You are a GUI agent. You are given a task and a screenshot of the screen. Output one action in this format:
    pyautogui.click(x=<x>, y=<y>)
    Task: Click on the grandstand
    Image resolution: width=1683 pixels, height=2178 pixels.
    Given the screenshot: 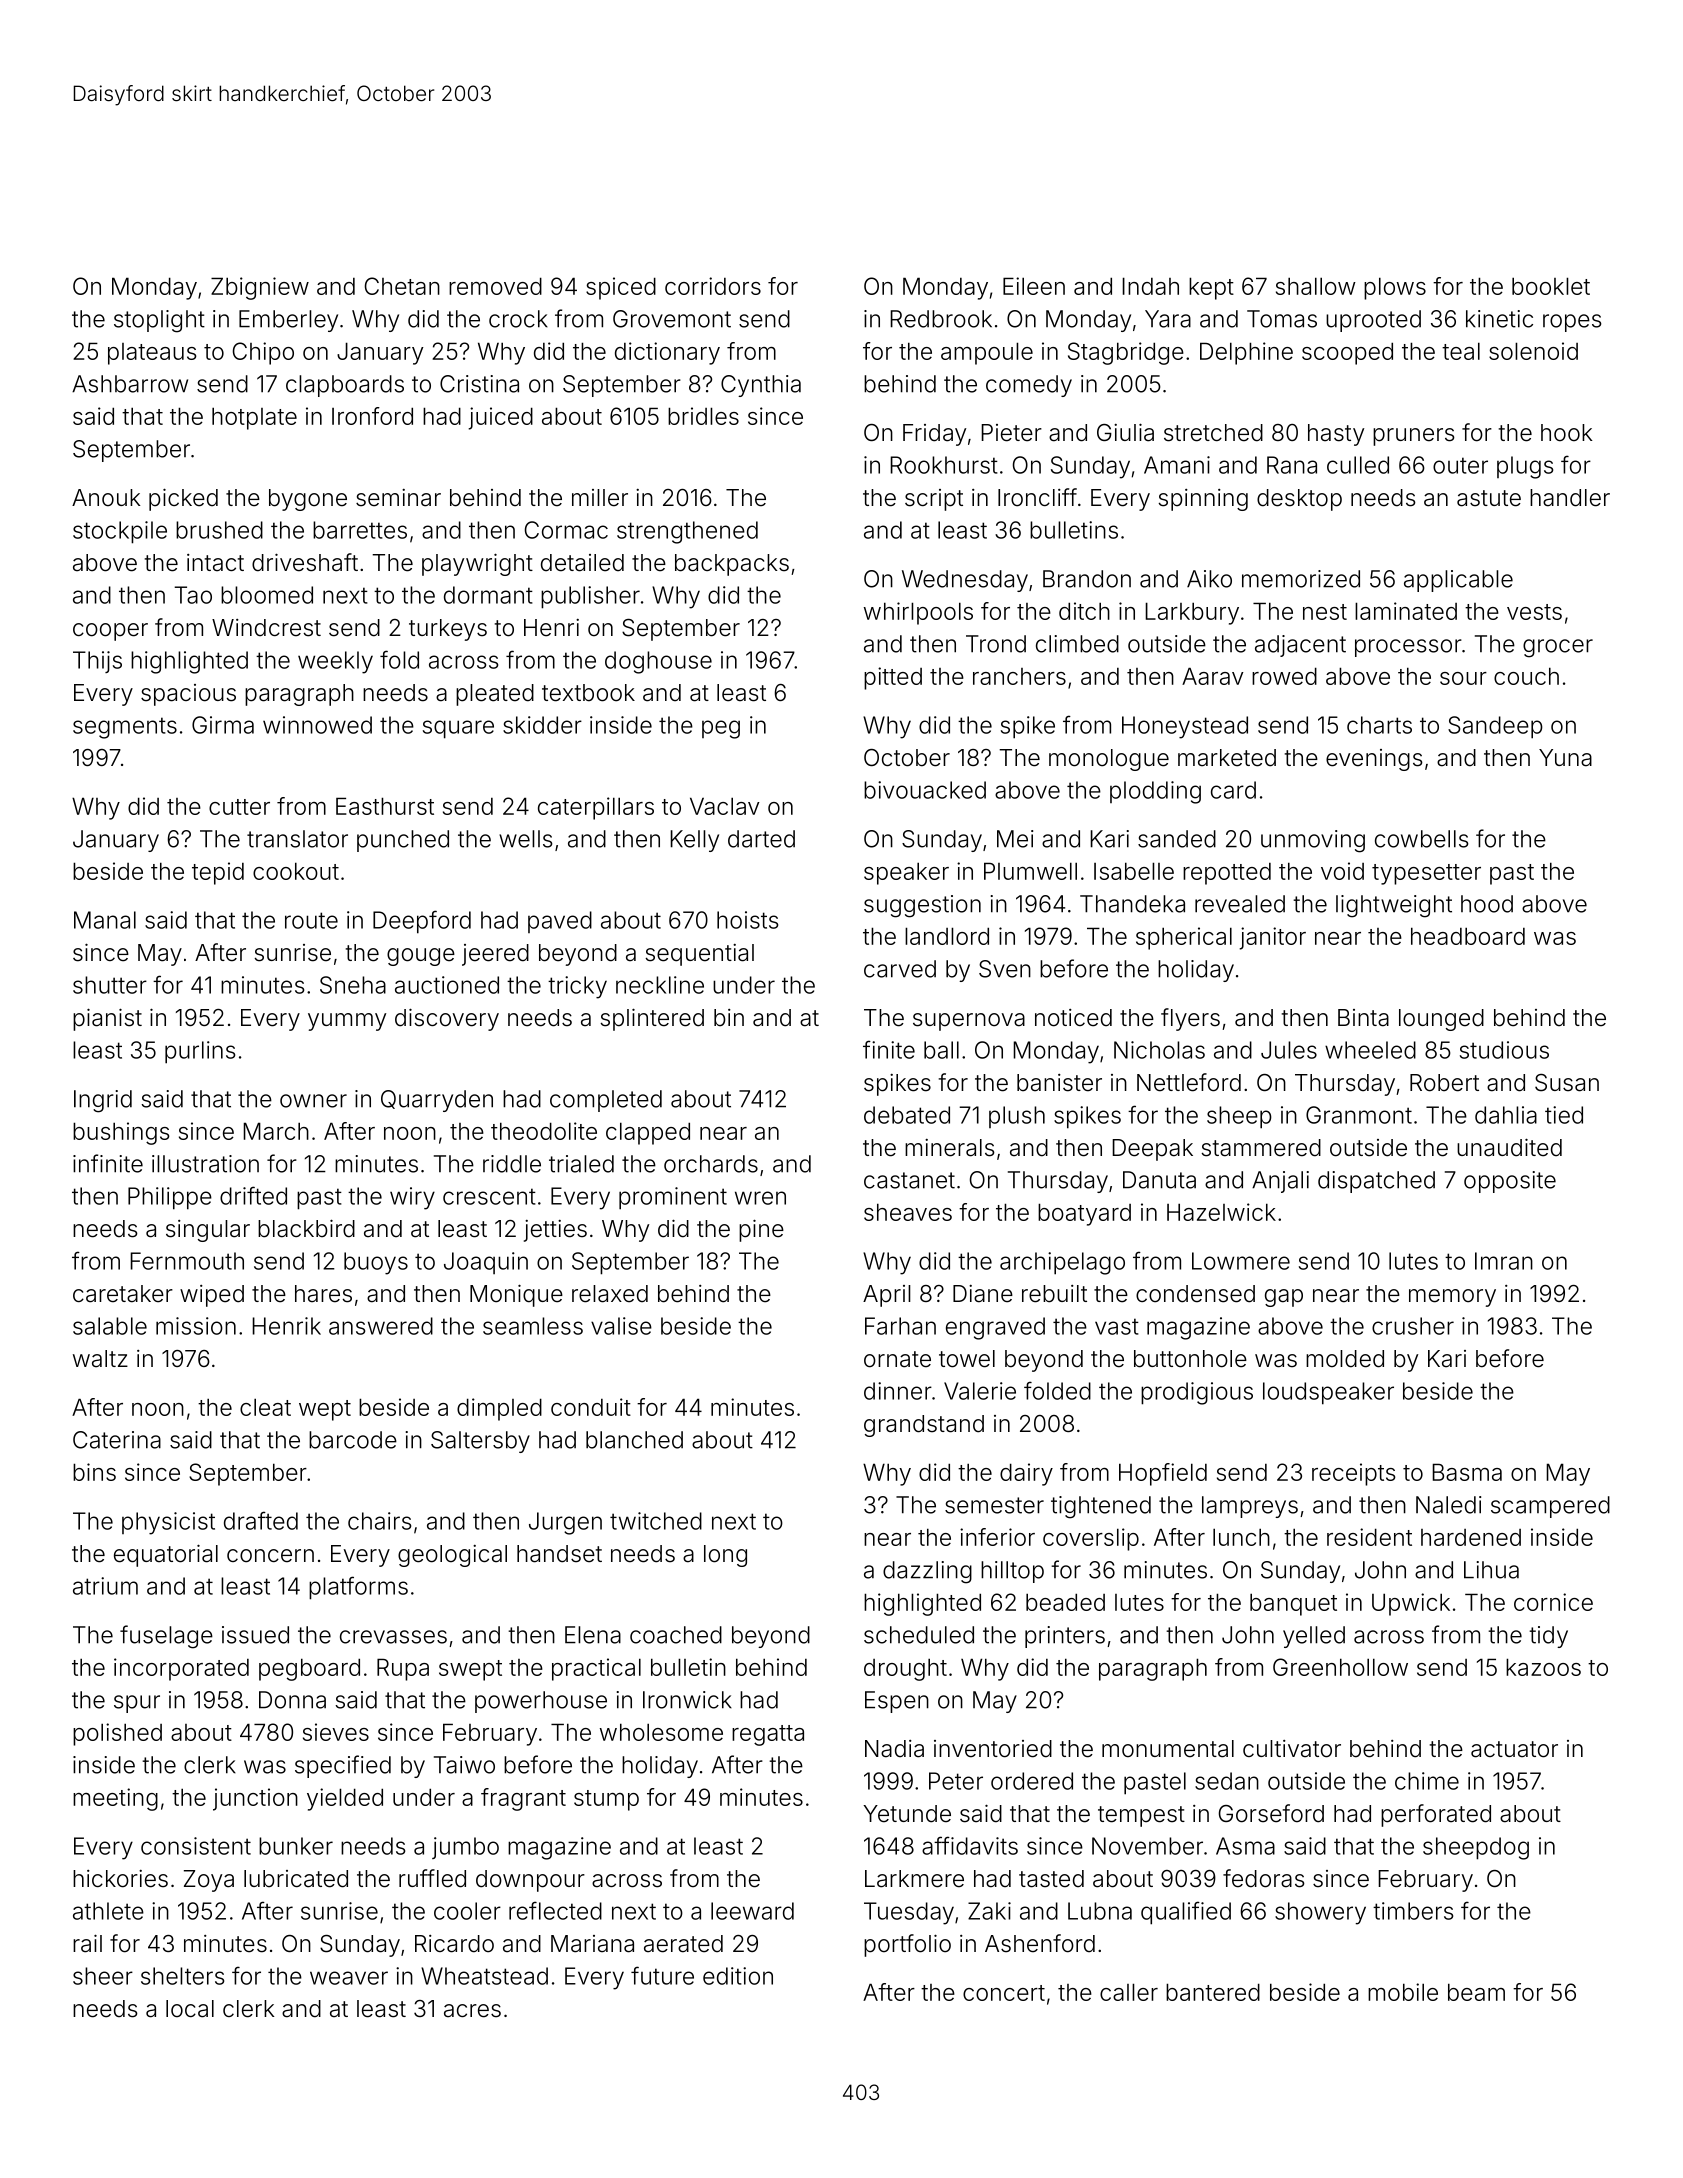 What is the action you would take?
    pyautogui.click(x=924, y=1426)
